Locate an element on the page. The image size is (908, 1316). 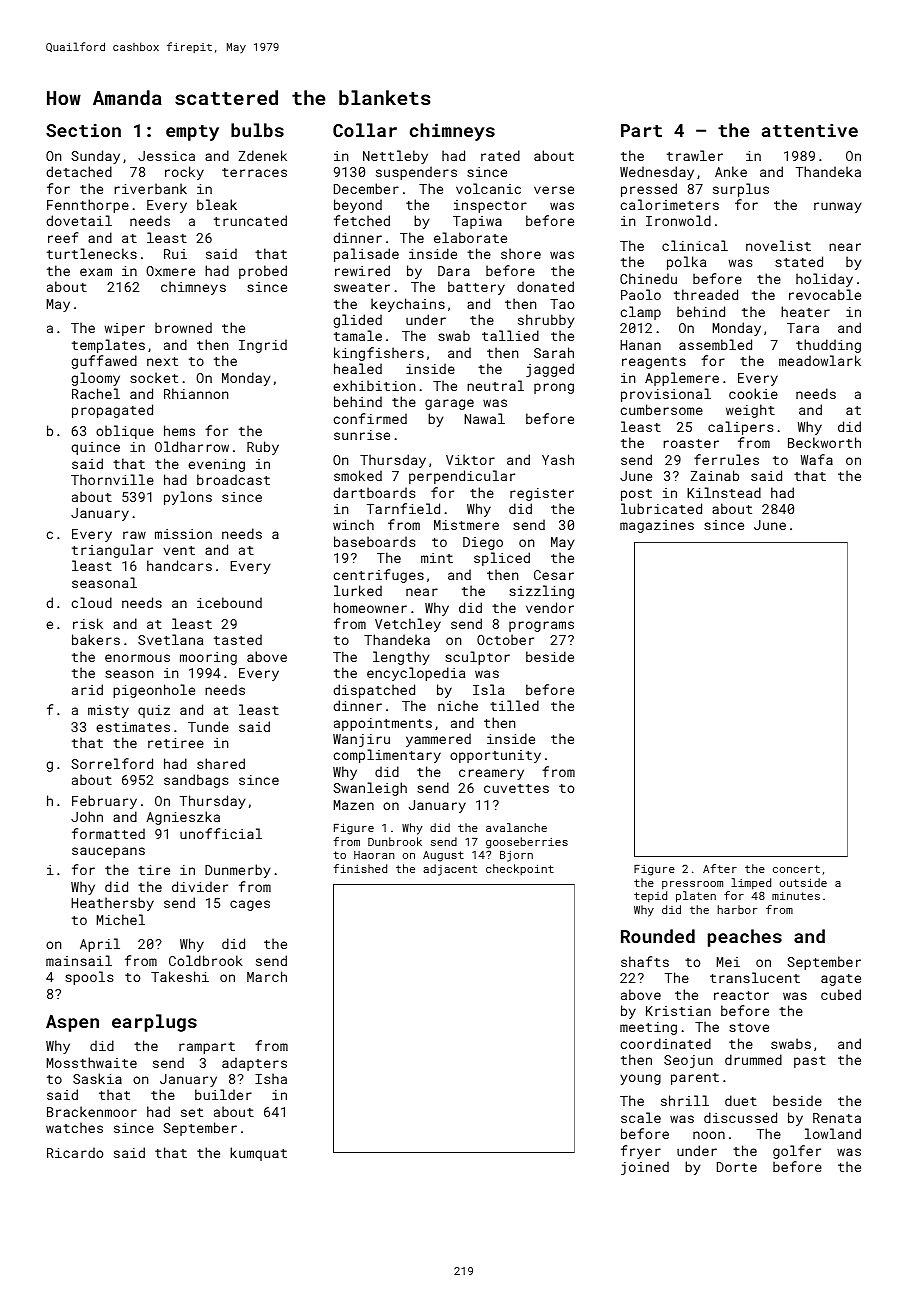
hems is located at coordinates (179, 430).
